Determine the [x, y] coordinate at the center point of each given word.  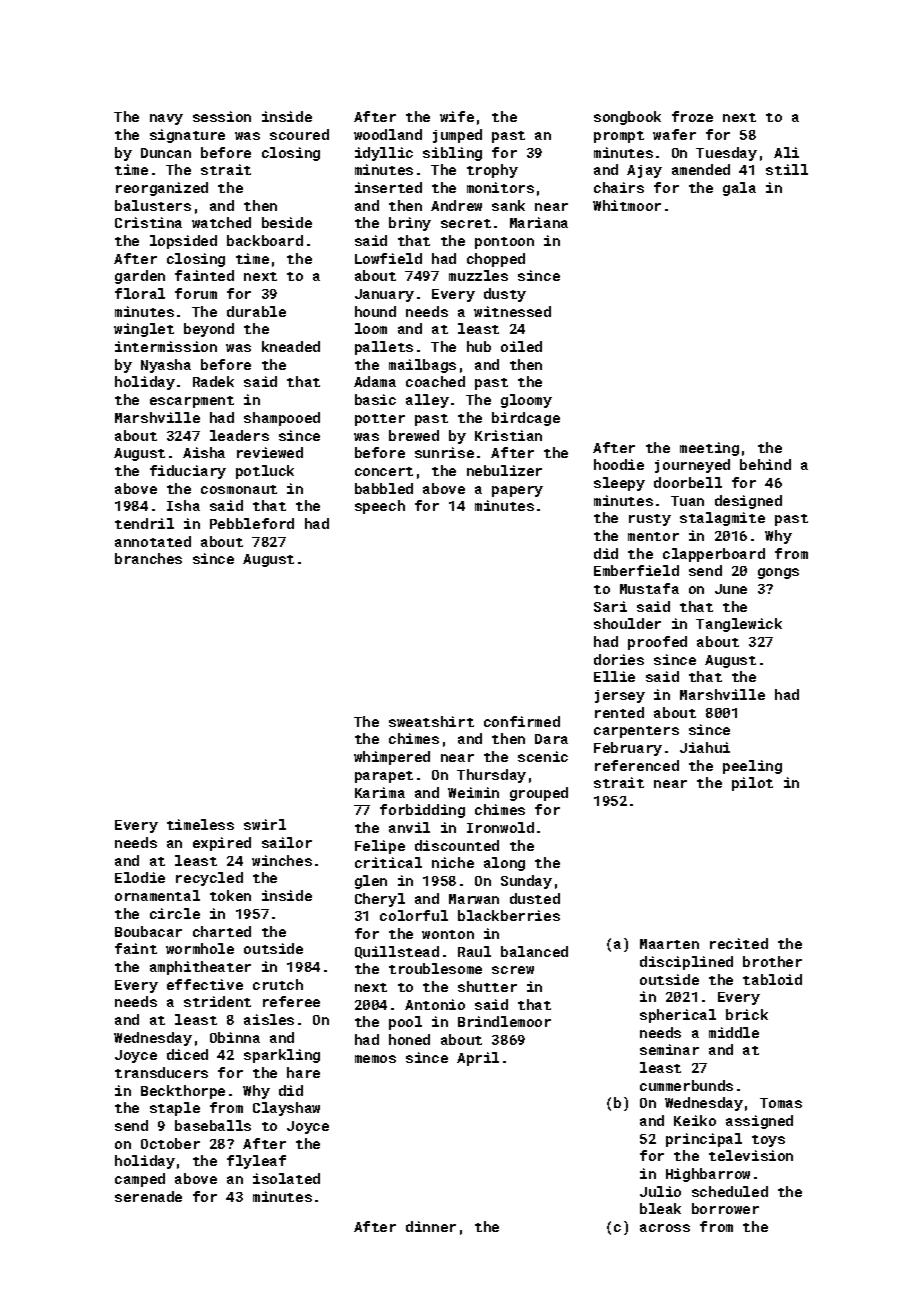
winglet [144, 330]
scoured [299, 134]
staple [175, 1109]
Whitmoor [627, 205]
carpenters [636, 732]
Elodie [140, 877]
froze [692, 116]
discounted [457, 845]
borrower [725, 1208]
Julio [660, 1191]
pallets [384, 348]
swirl [265, 824]
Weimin [473, 792]
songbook [627, 118]
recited [739, 943]
